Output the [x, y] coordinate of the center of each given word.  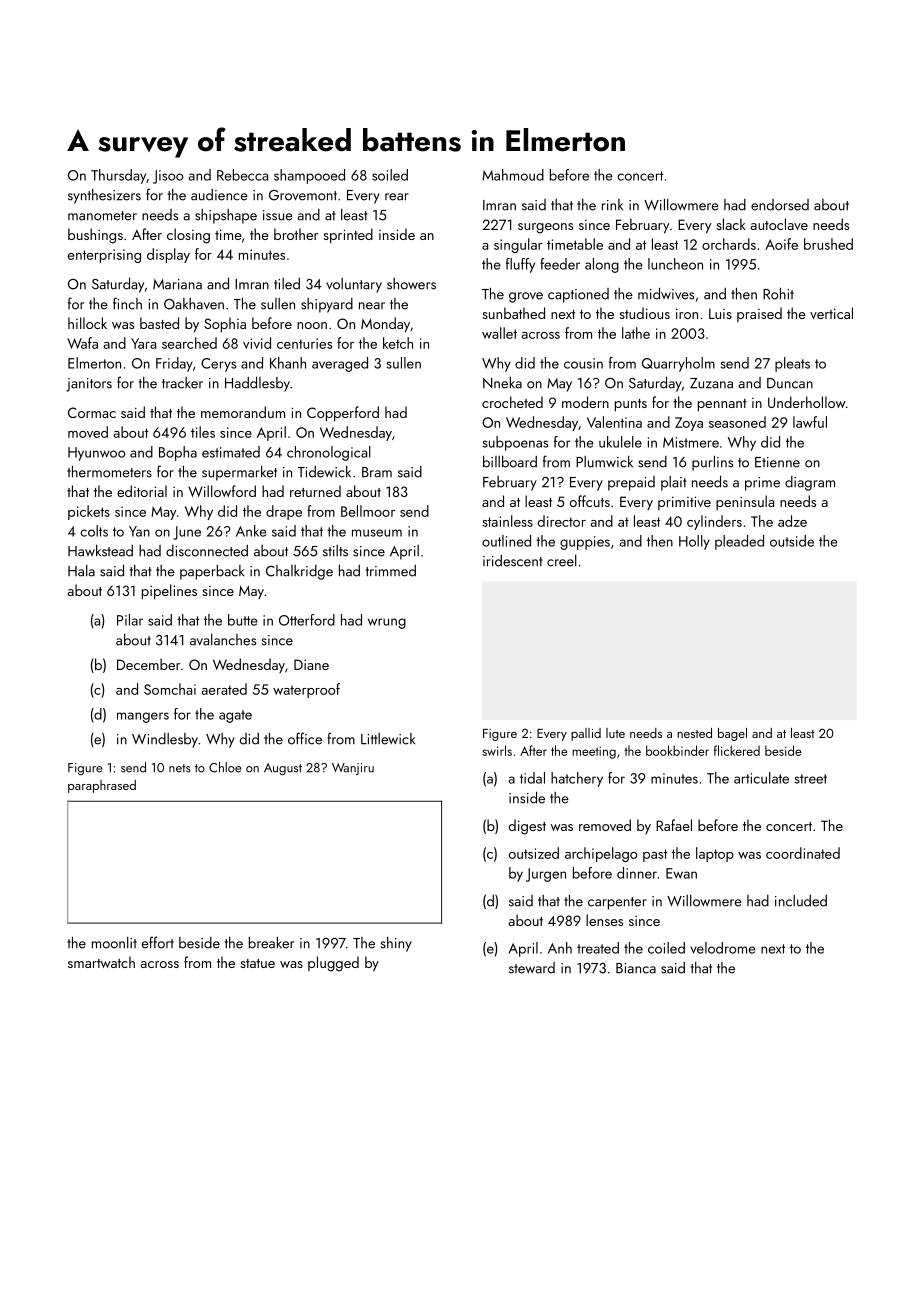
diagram [810, 483]
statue [257, 963]
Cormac [92, 412]
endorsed [780, 205]
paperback [212, 572]
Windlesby [165, 740]
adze [792, 521]
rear [397, 197]
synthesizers [104, 196]
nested [694, 733]
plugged [333, 964]
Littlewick [388, 739]
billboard [510, 461]
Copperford [343, 413]
